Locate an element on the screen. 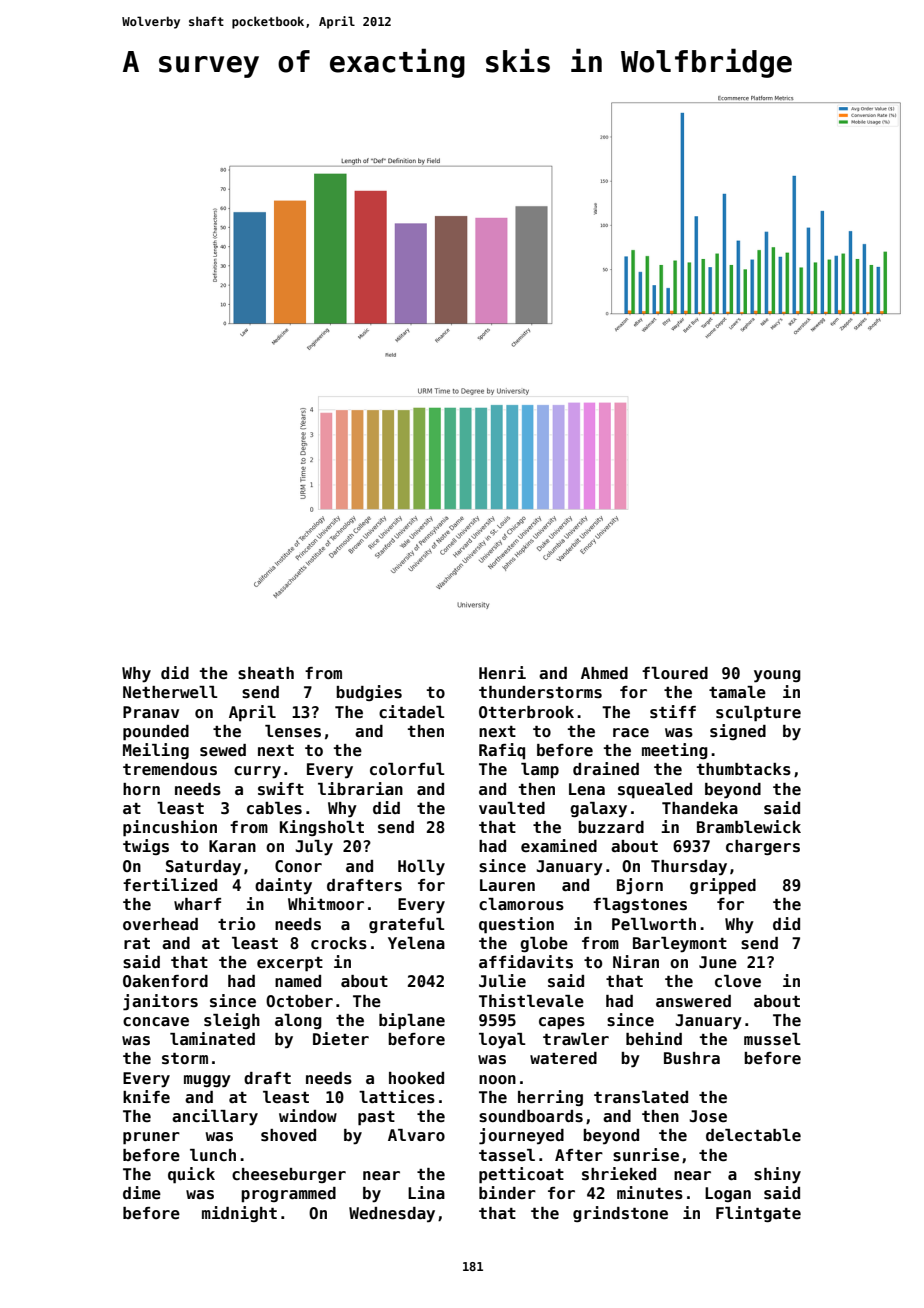  Whitmoor is located at coordinates (326, 904).
